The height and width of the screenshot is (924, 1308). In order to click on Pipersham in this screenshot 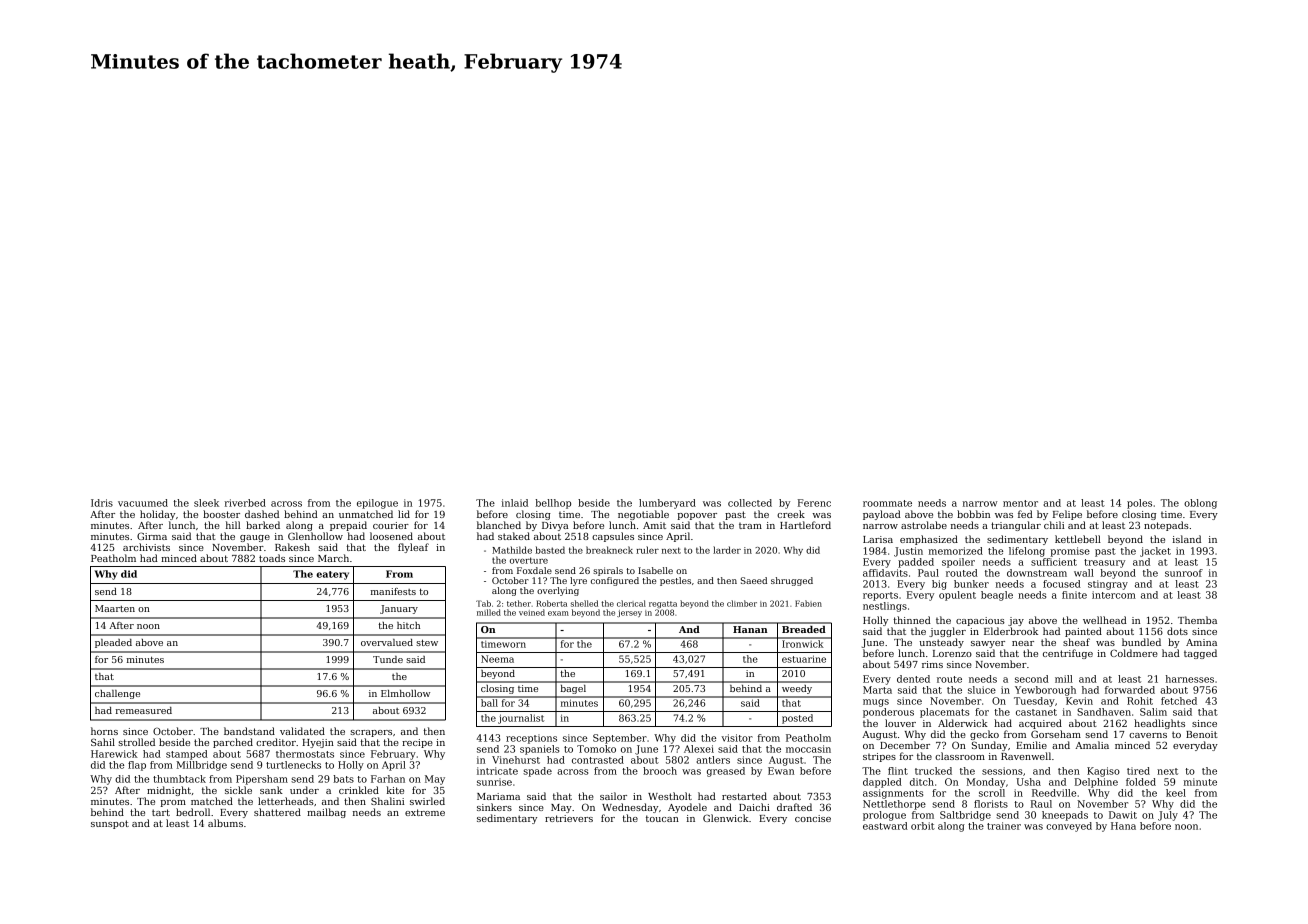, I will do `click(262, 780)`.
